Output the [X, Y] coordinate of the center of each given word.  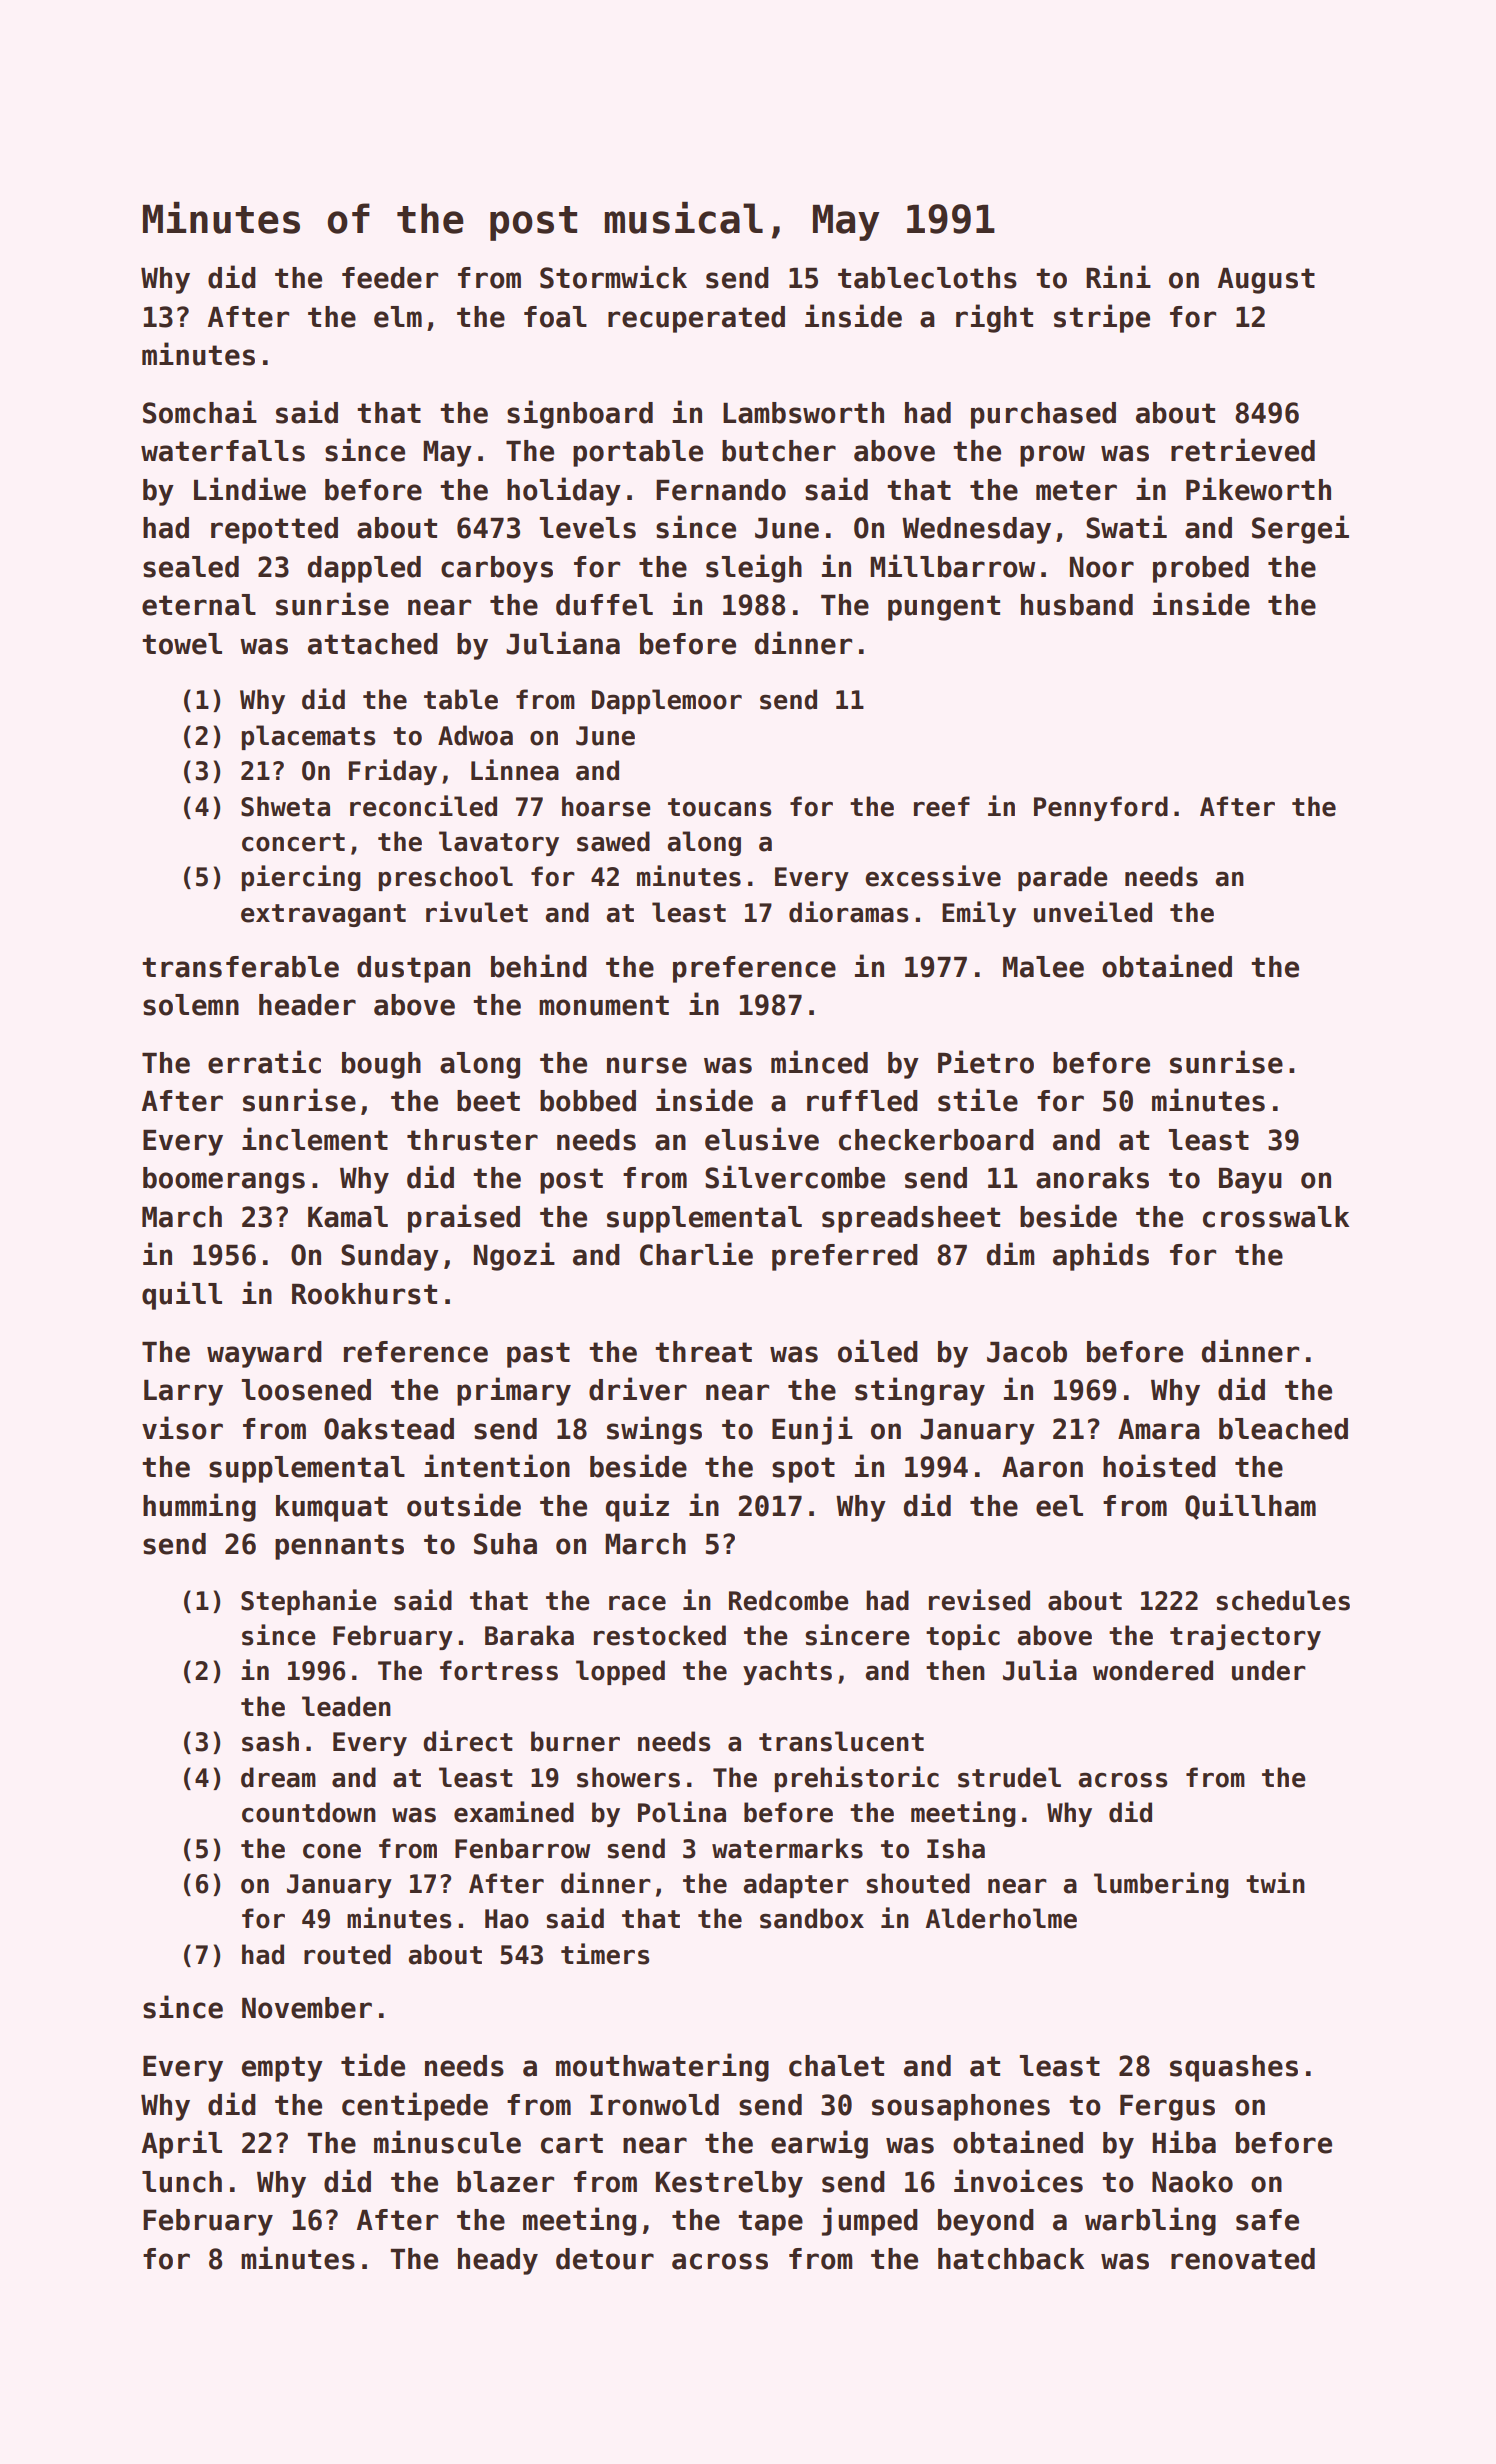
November [307, 2008]
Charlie [696, 1254]
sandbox [812, 1918]
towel [182, 644]
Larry [183, 1393]
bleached [1283, 1429]
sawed [613, 841]
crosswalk [1276, 1217]
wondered [1153, 1670]
